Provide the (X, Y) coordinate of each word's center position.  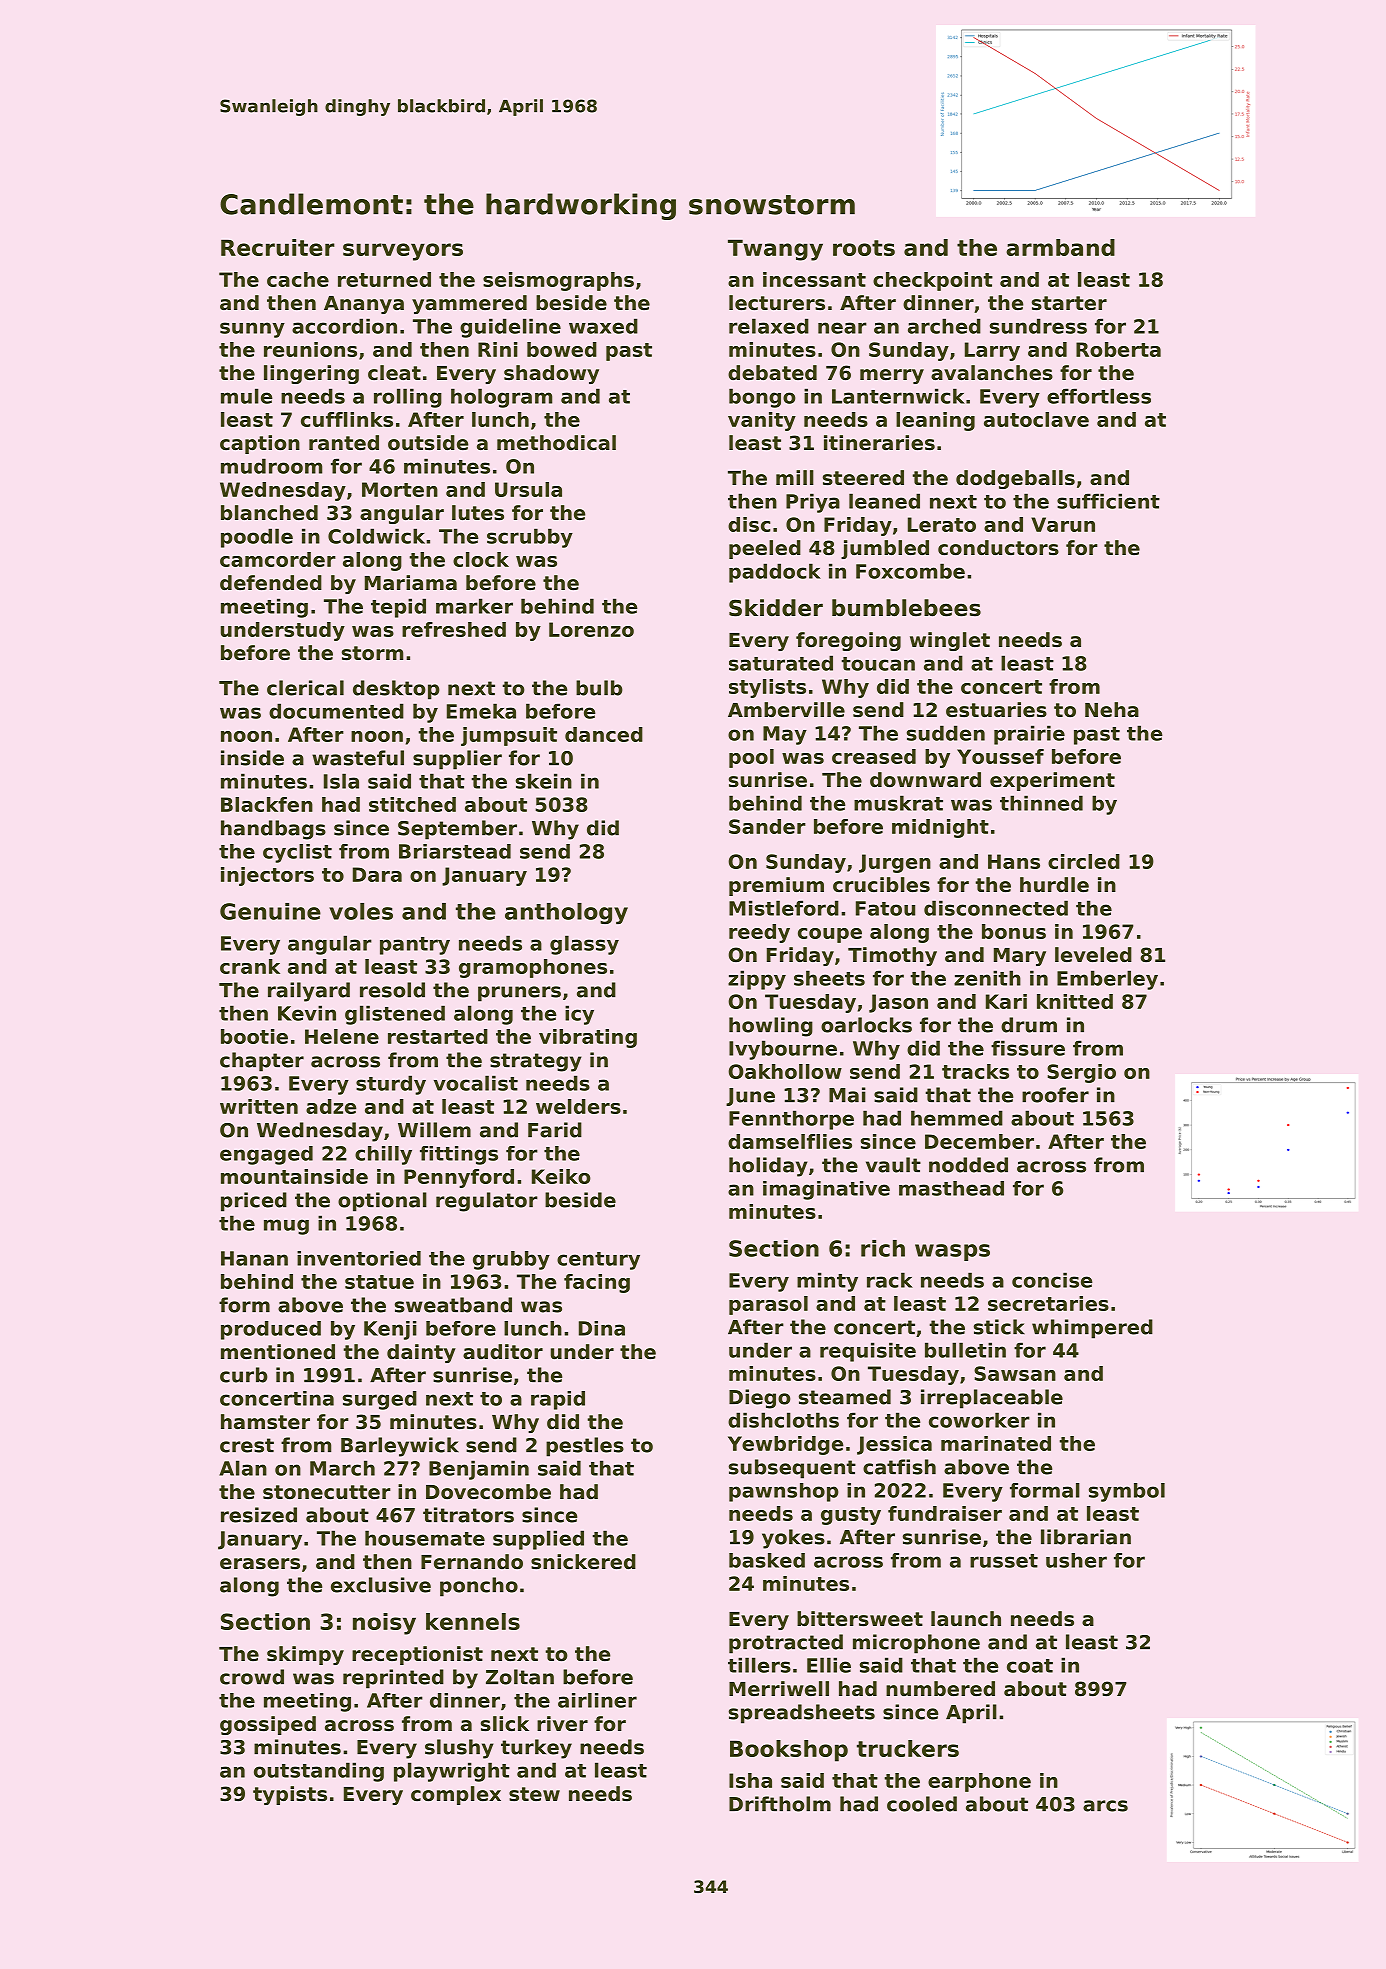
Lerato (942, 524)
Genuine (270, 911)
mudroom (271, 466)
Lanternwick (898, 396)
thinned (1041, 803)
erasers (260, 1564)
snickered (583, 1562)
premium (776, 886)
